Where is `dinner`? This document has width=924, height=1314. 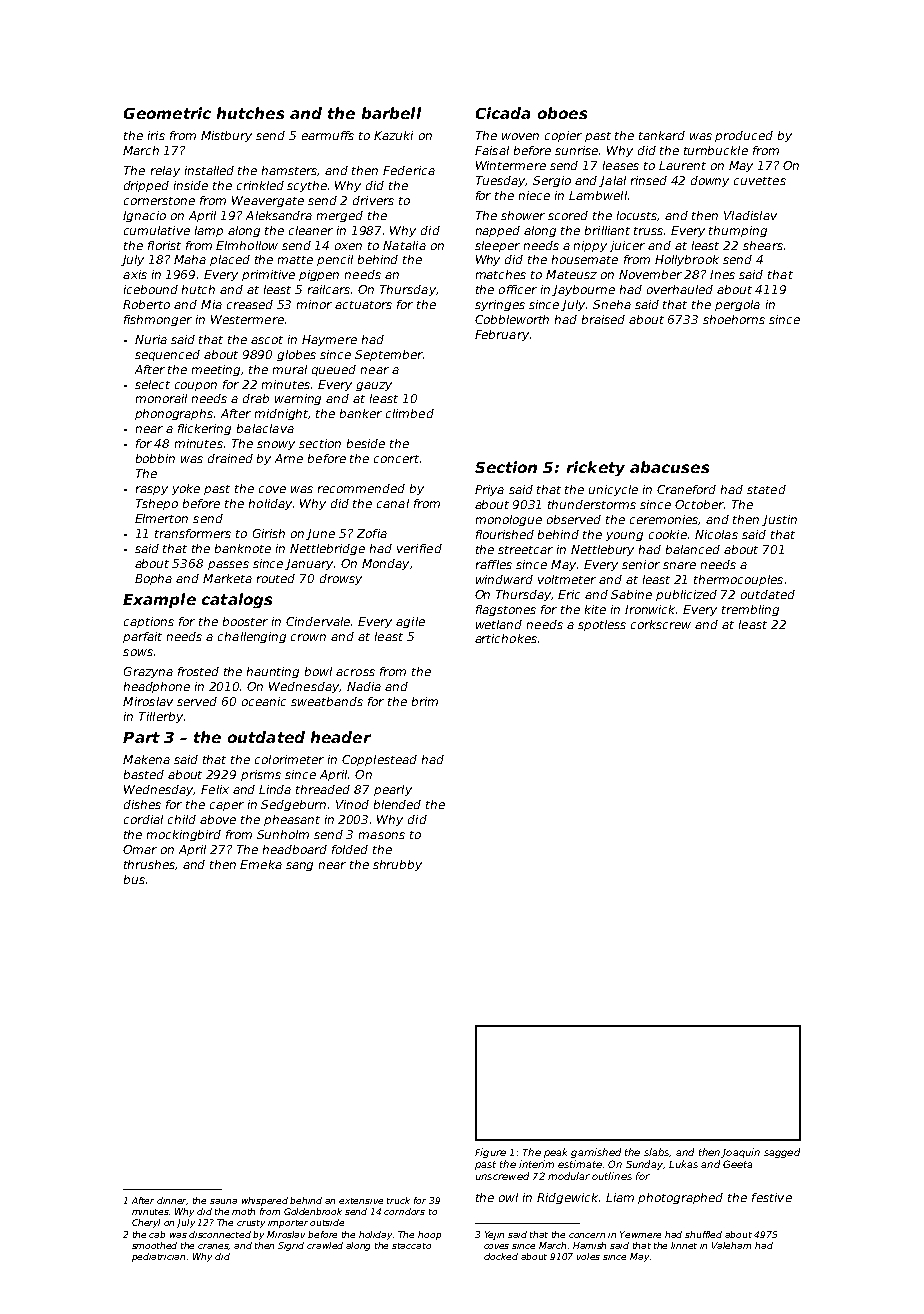 dinner is located at coordinates (172, 1201).
